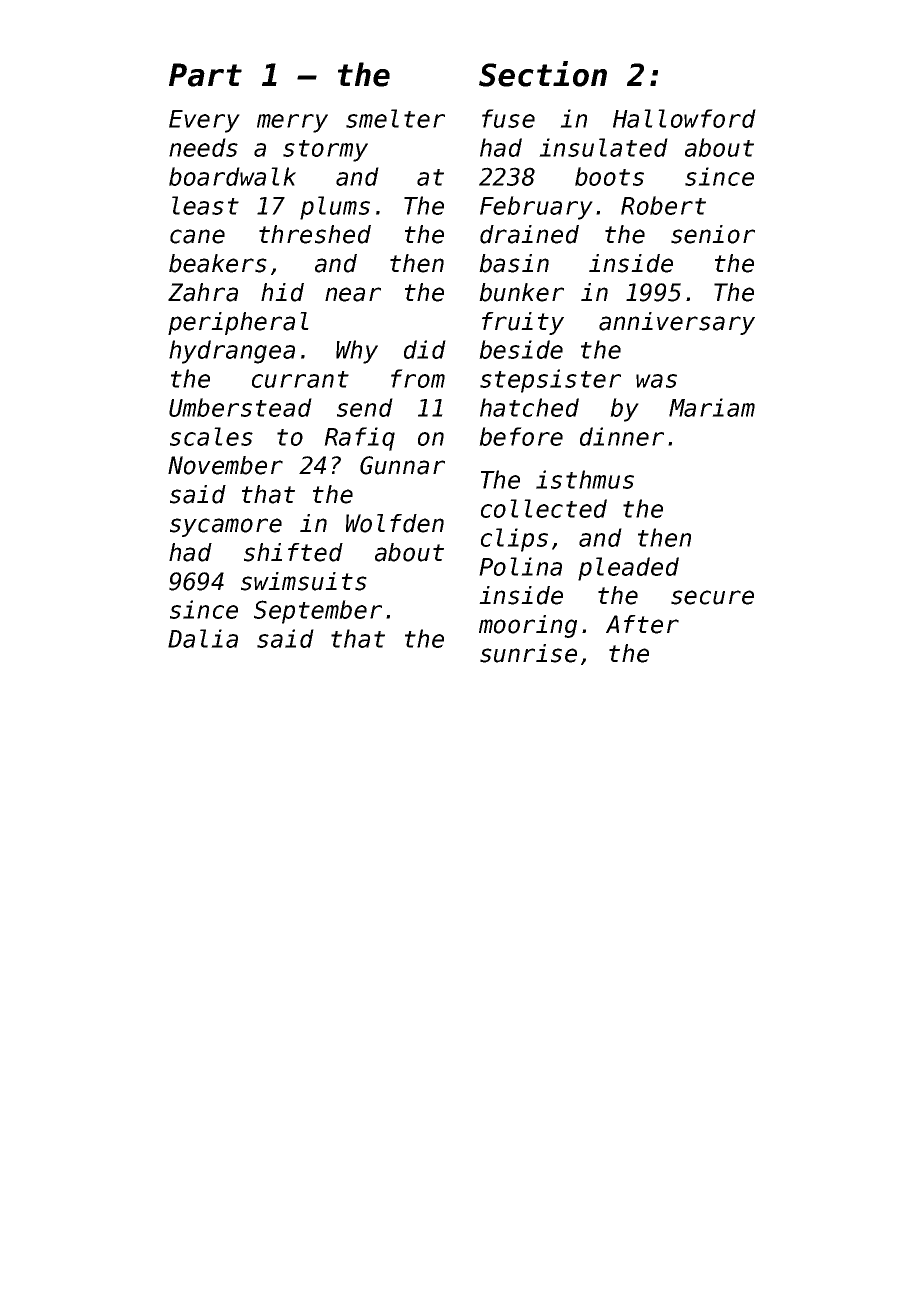 This screenshot has width=924, height=1311. What do you see at coordinates (365, 407) in the screenshot?
I see `send` at bounding box center [365, 407].
